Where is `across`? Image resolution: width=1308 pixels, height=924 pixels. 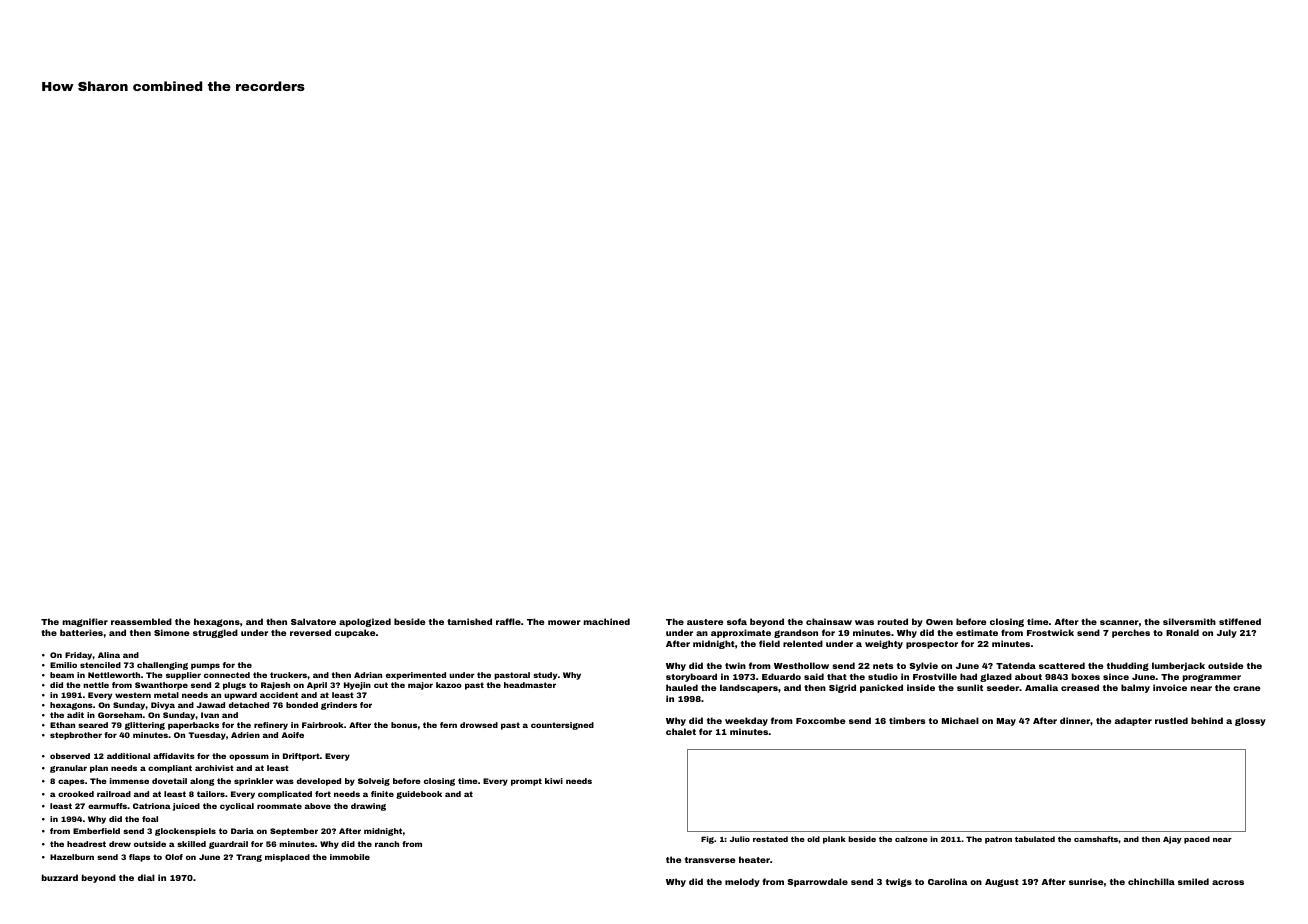 across is located at coordinates (1228, 882).
